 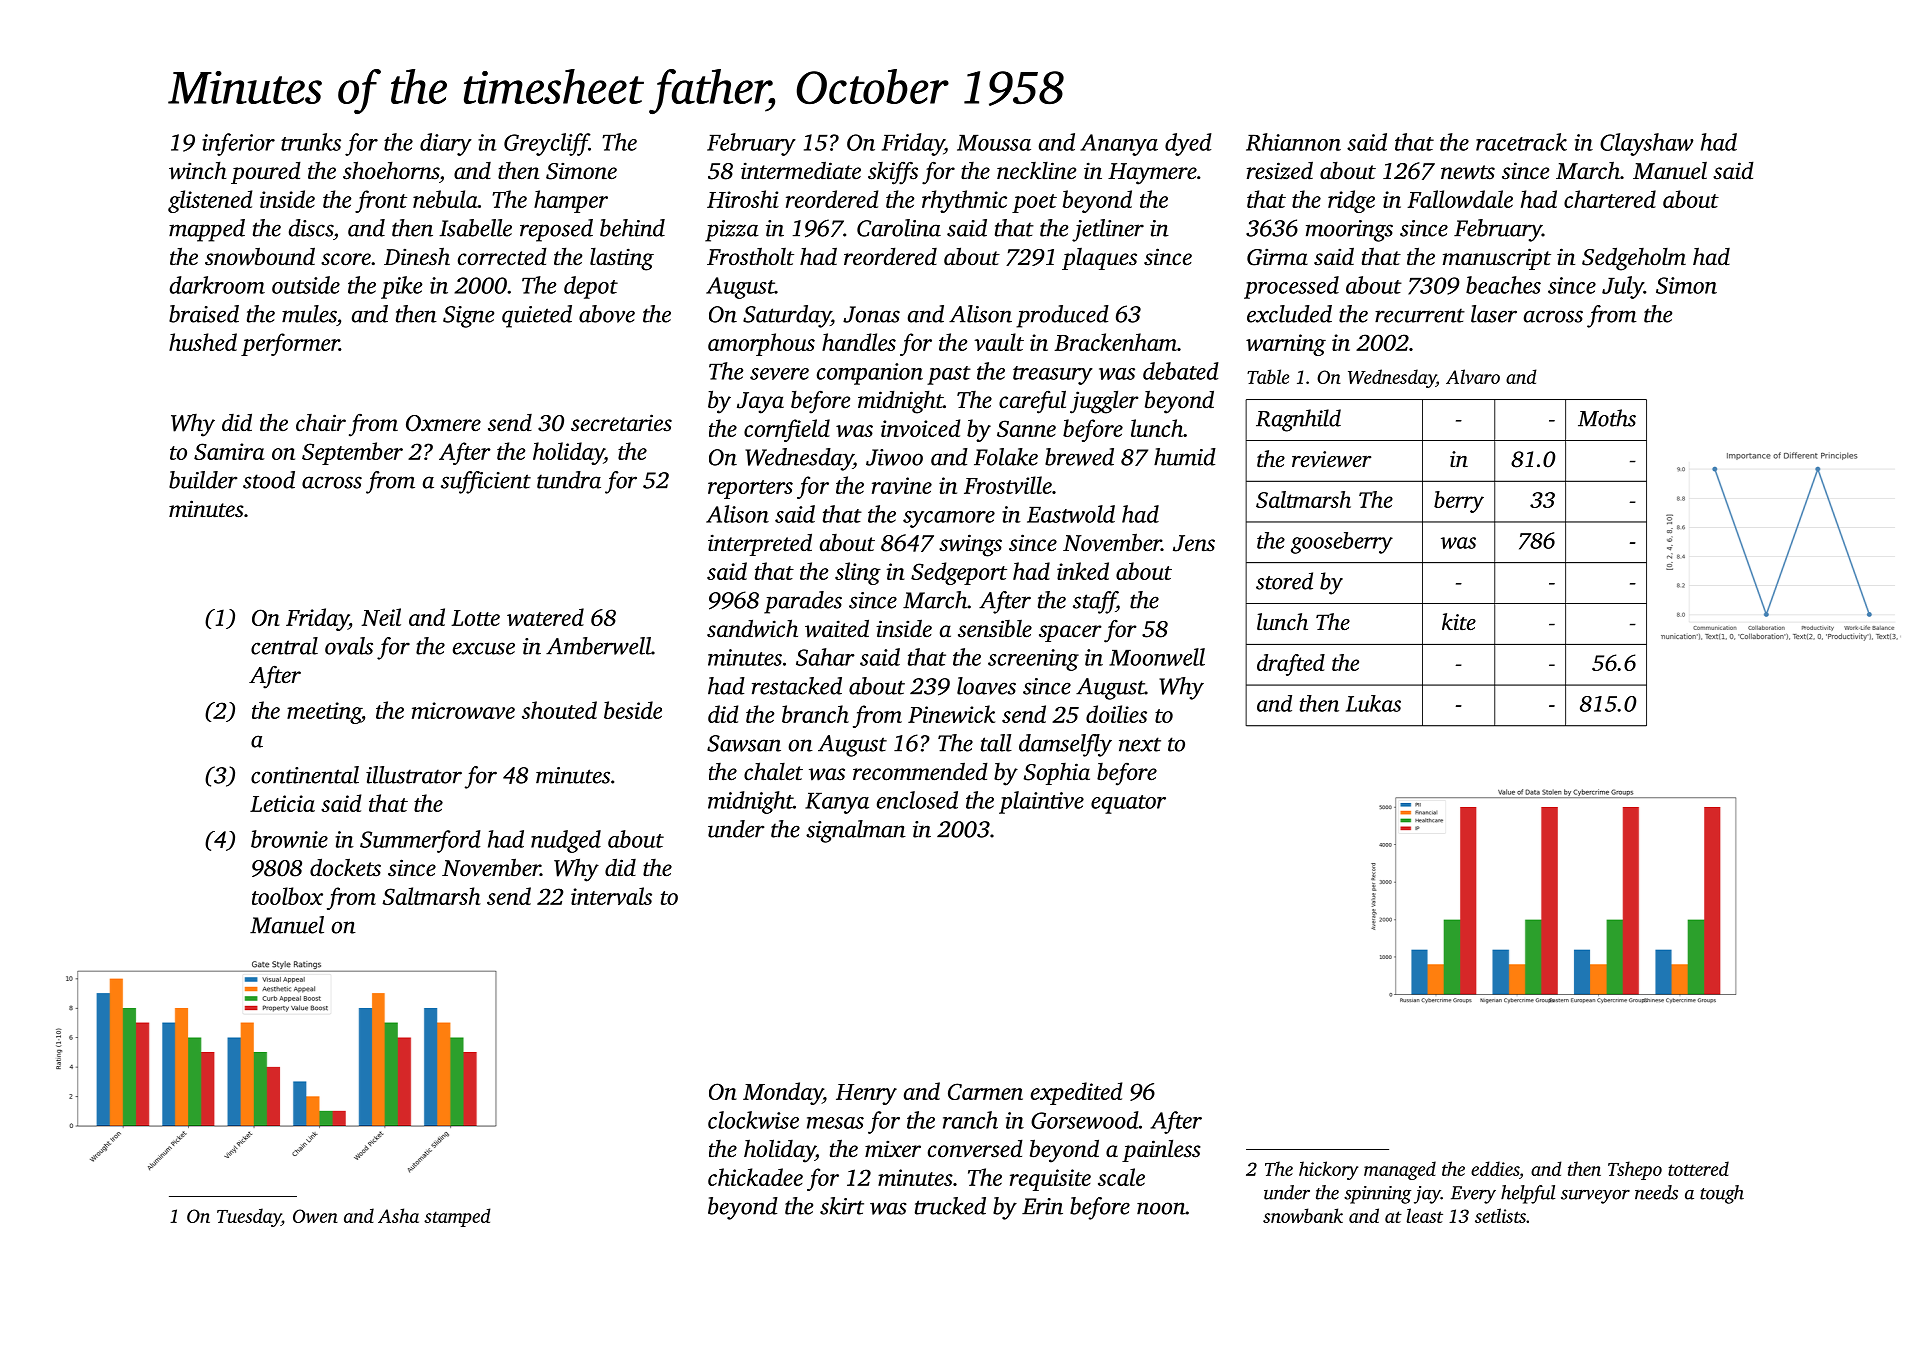 I want to click on illustrator, so click(x=414, y=775).
